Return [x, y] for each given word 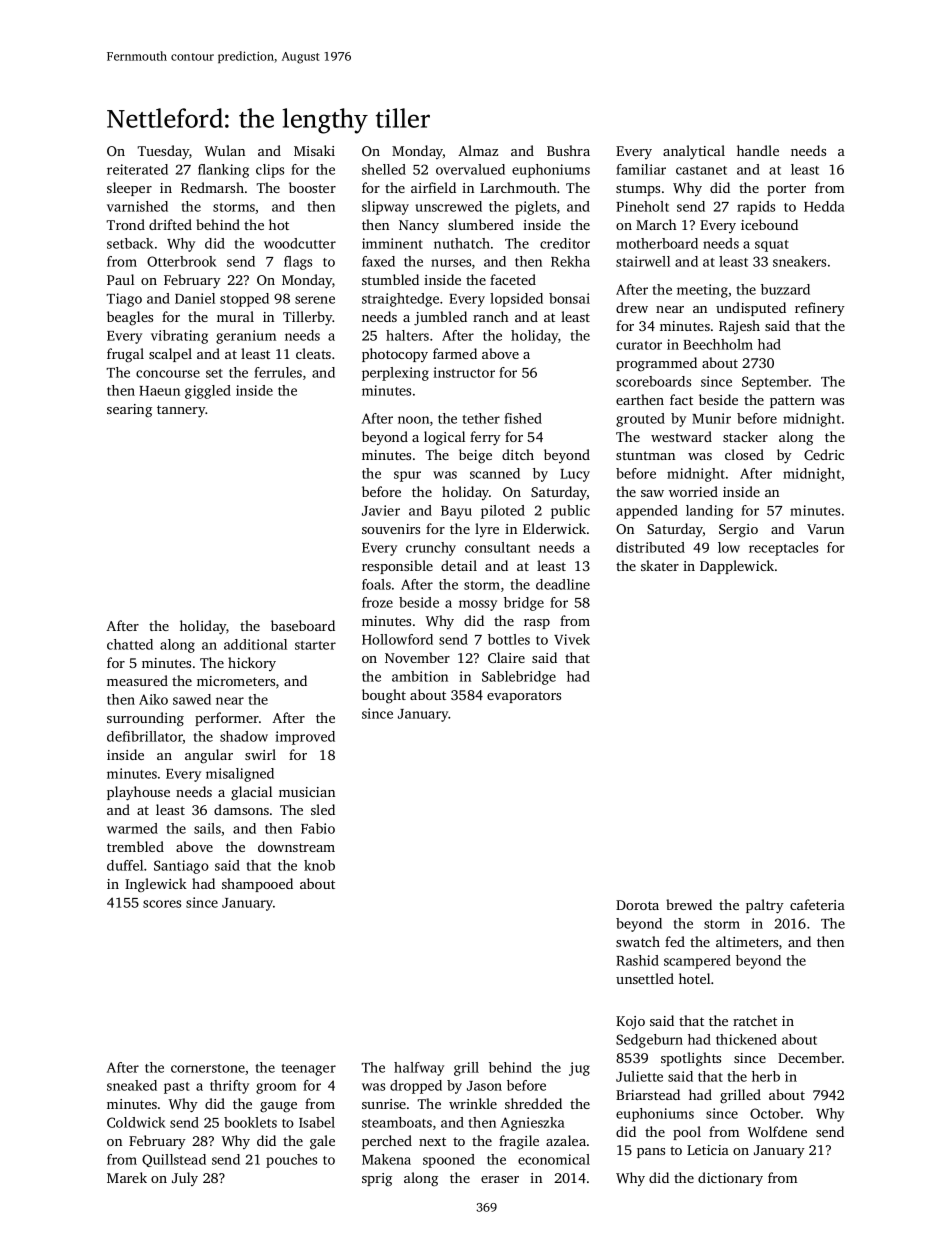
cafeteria [817, 904]
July [185, 1179]
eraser [500, 1179]
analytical [694, 152]
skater [660, 565]
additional [255, 644]
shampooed [257, 885]
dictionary [730, 1179]
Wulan [225, 150]
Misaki [314, 150]
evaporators [524, 697]
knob [319, 865]
